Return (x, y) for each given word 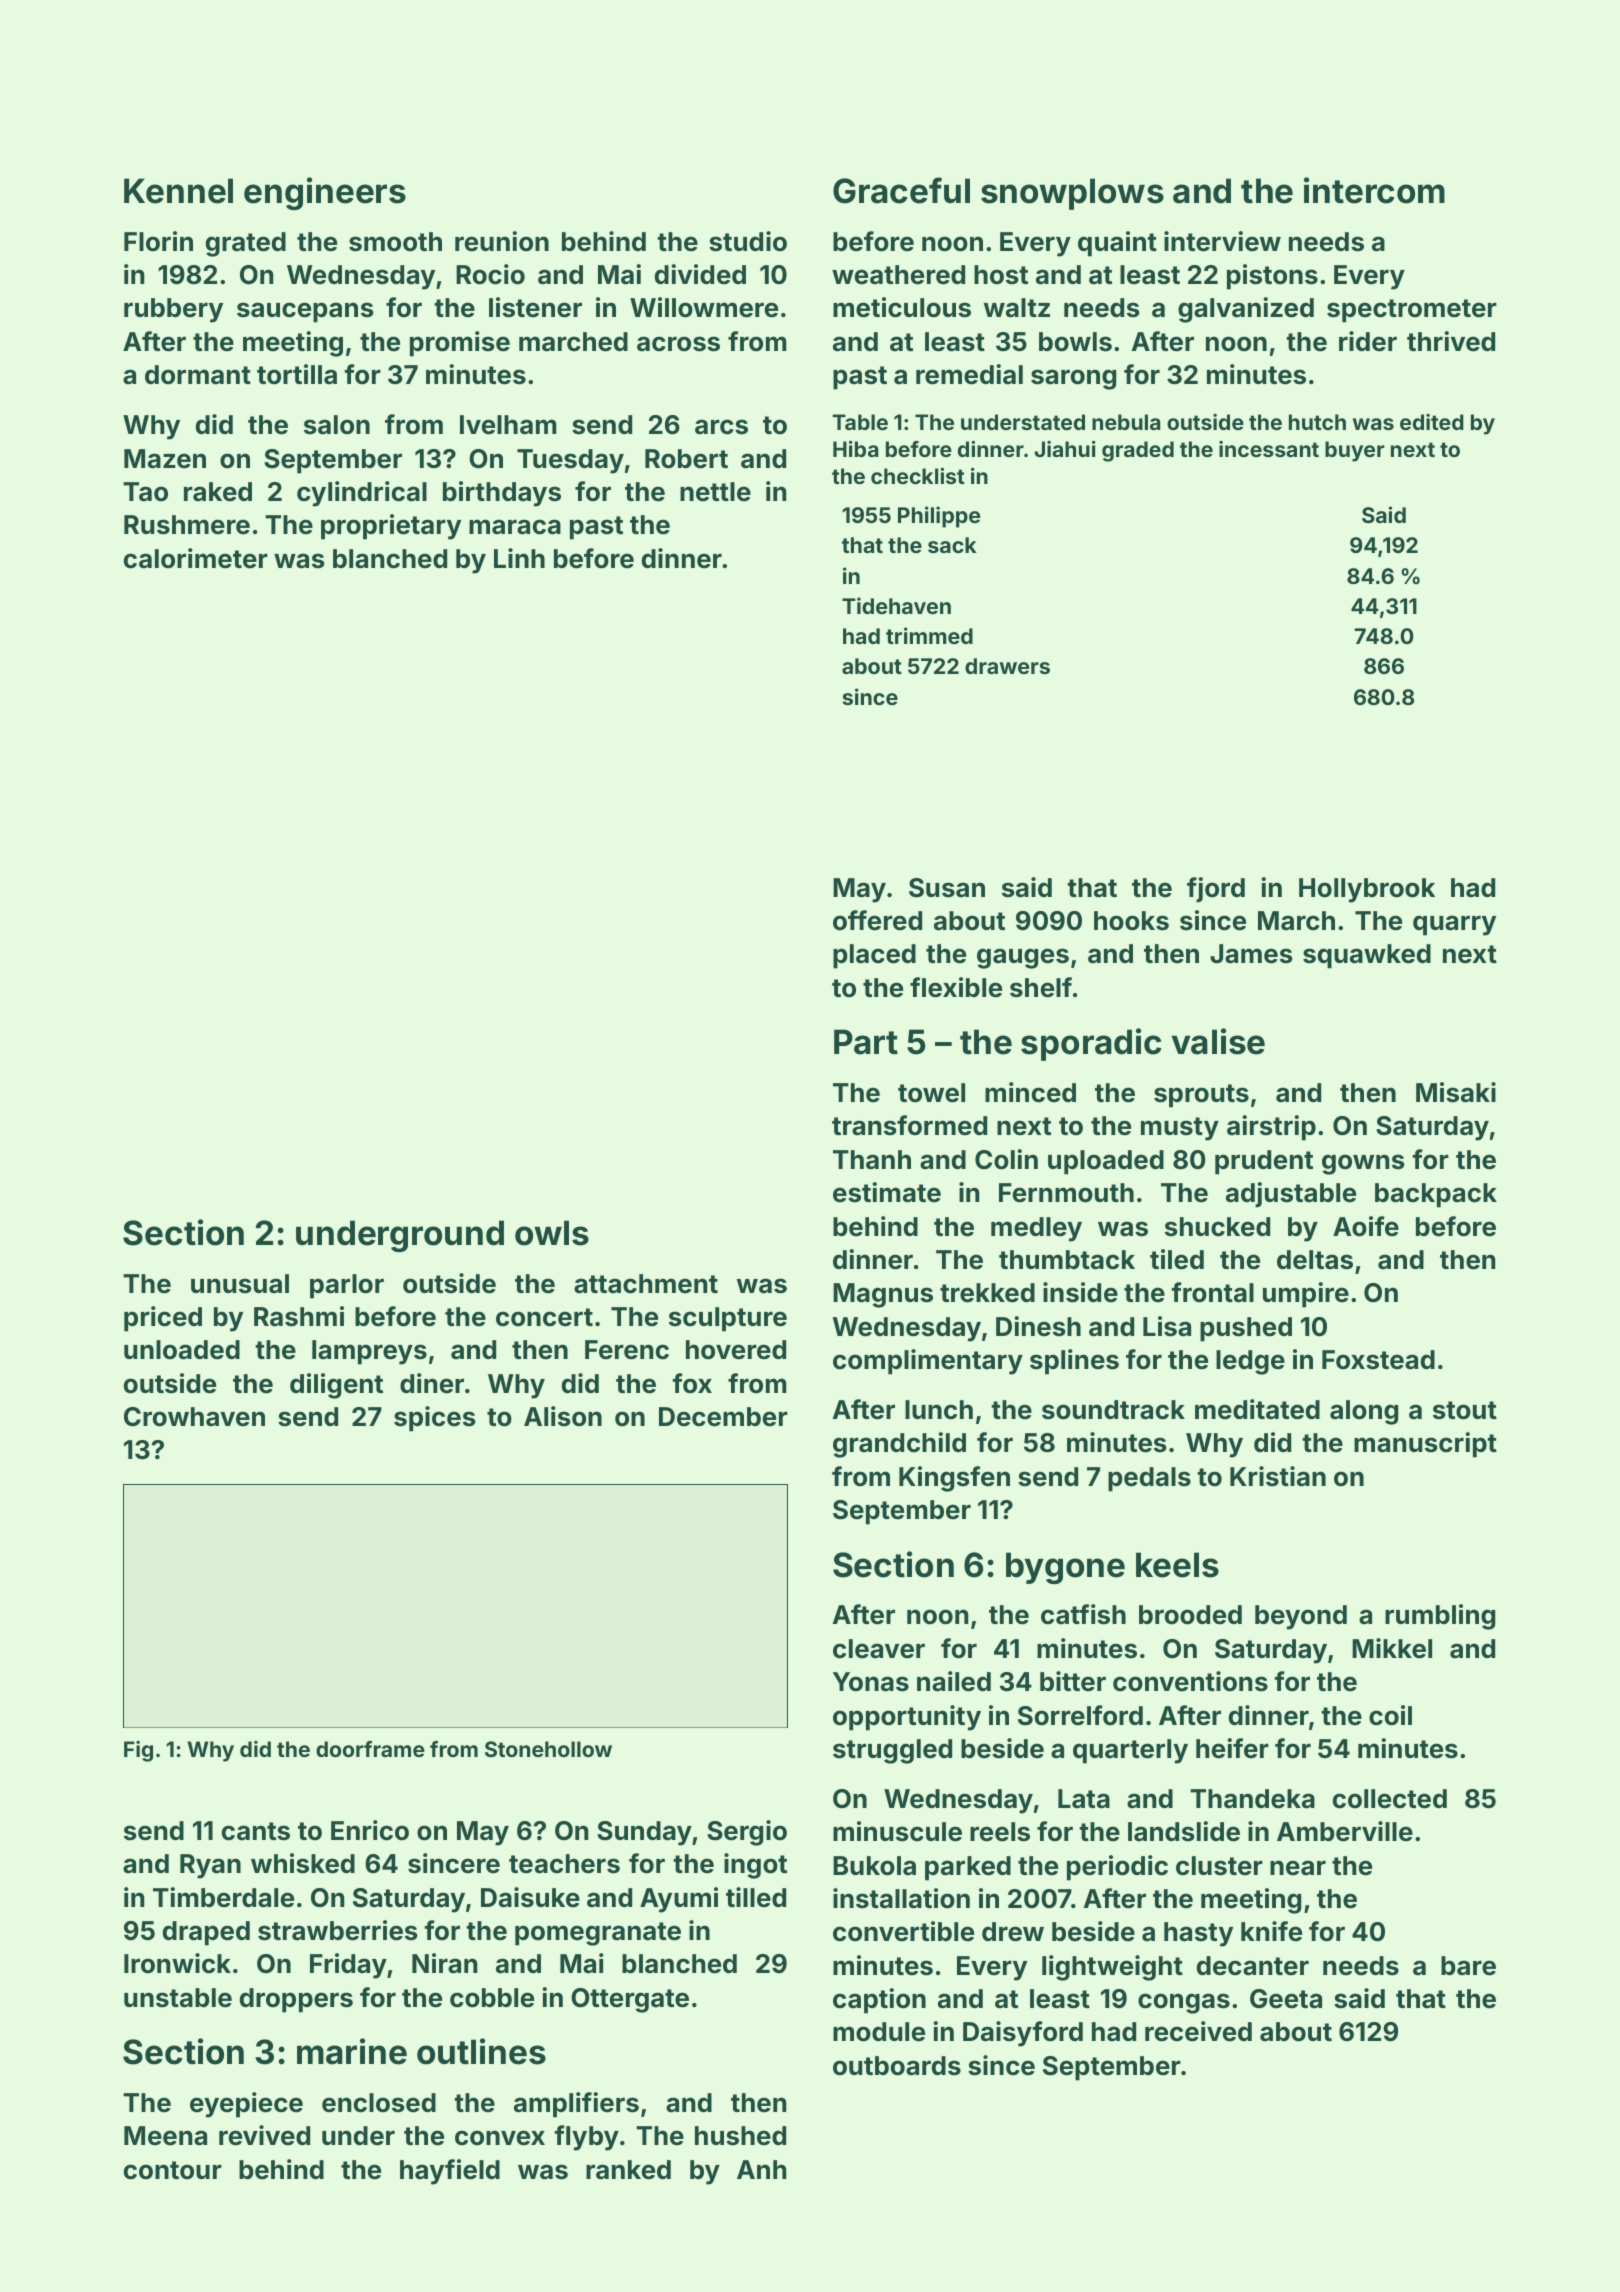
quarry (1454, 925)
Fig (138, 1751)
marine (352, 2051)
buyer (1355, 451)
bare (1468, 1966)
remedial (969, 374)
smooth (395, 242)
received (1198, 2031)
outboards (897, 2066)
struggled (892, 1751)
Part (866, 1042)
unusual (240, 1284)
